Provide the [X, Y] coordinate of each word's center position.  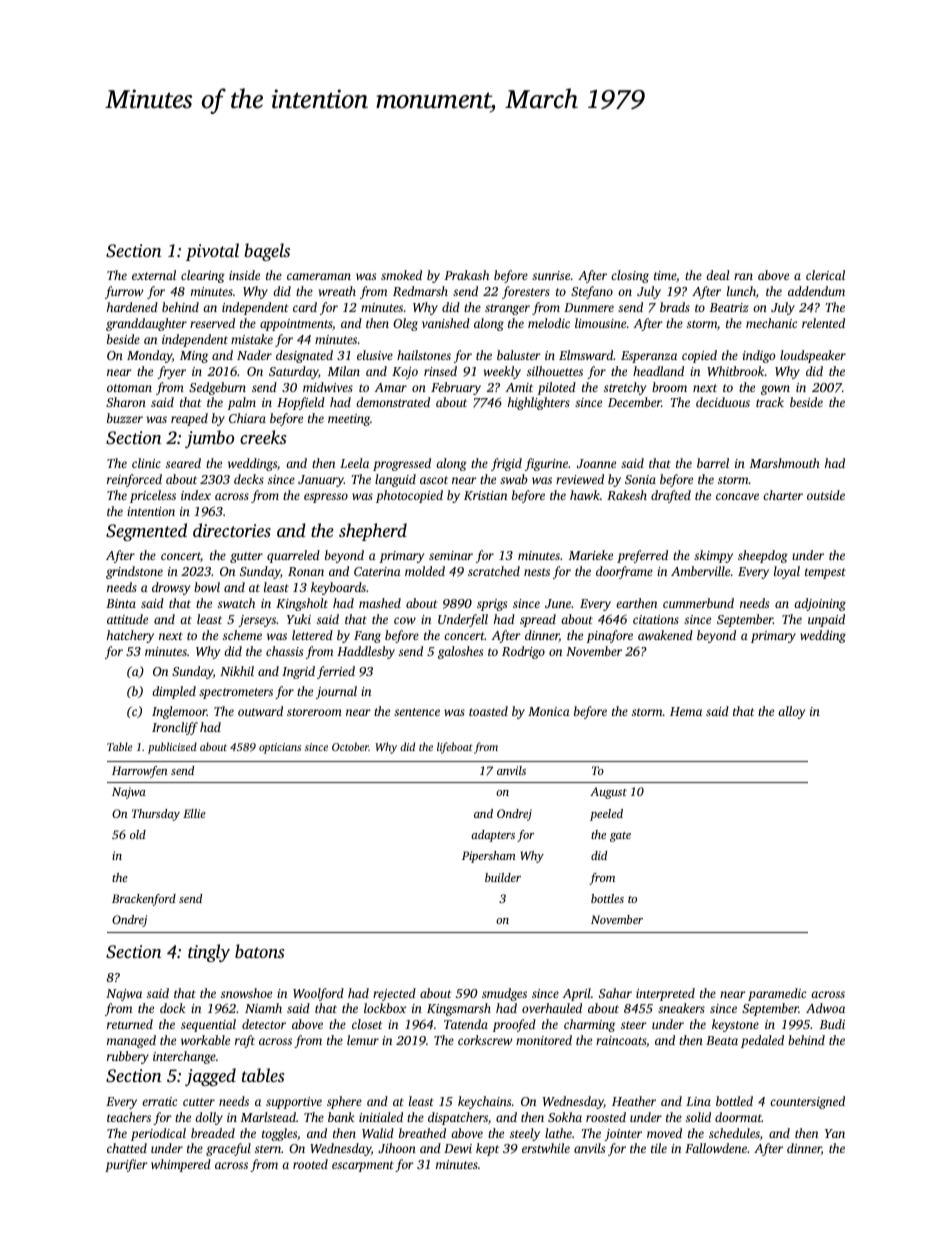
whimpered [181, 1165]
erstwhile [546, 1148]
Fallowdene [716, 1148]
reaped [189, 419]
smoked [401, 275]
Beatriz [728, 307]
